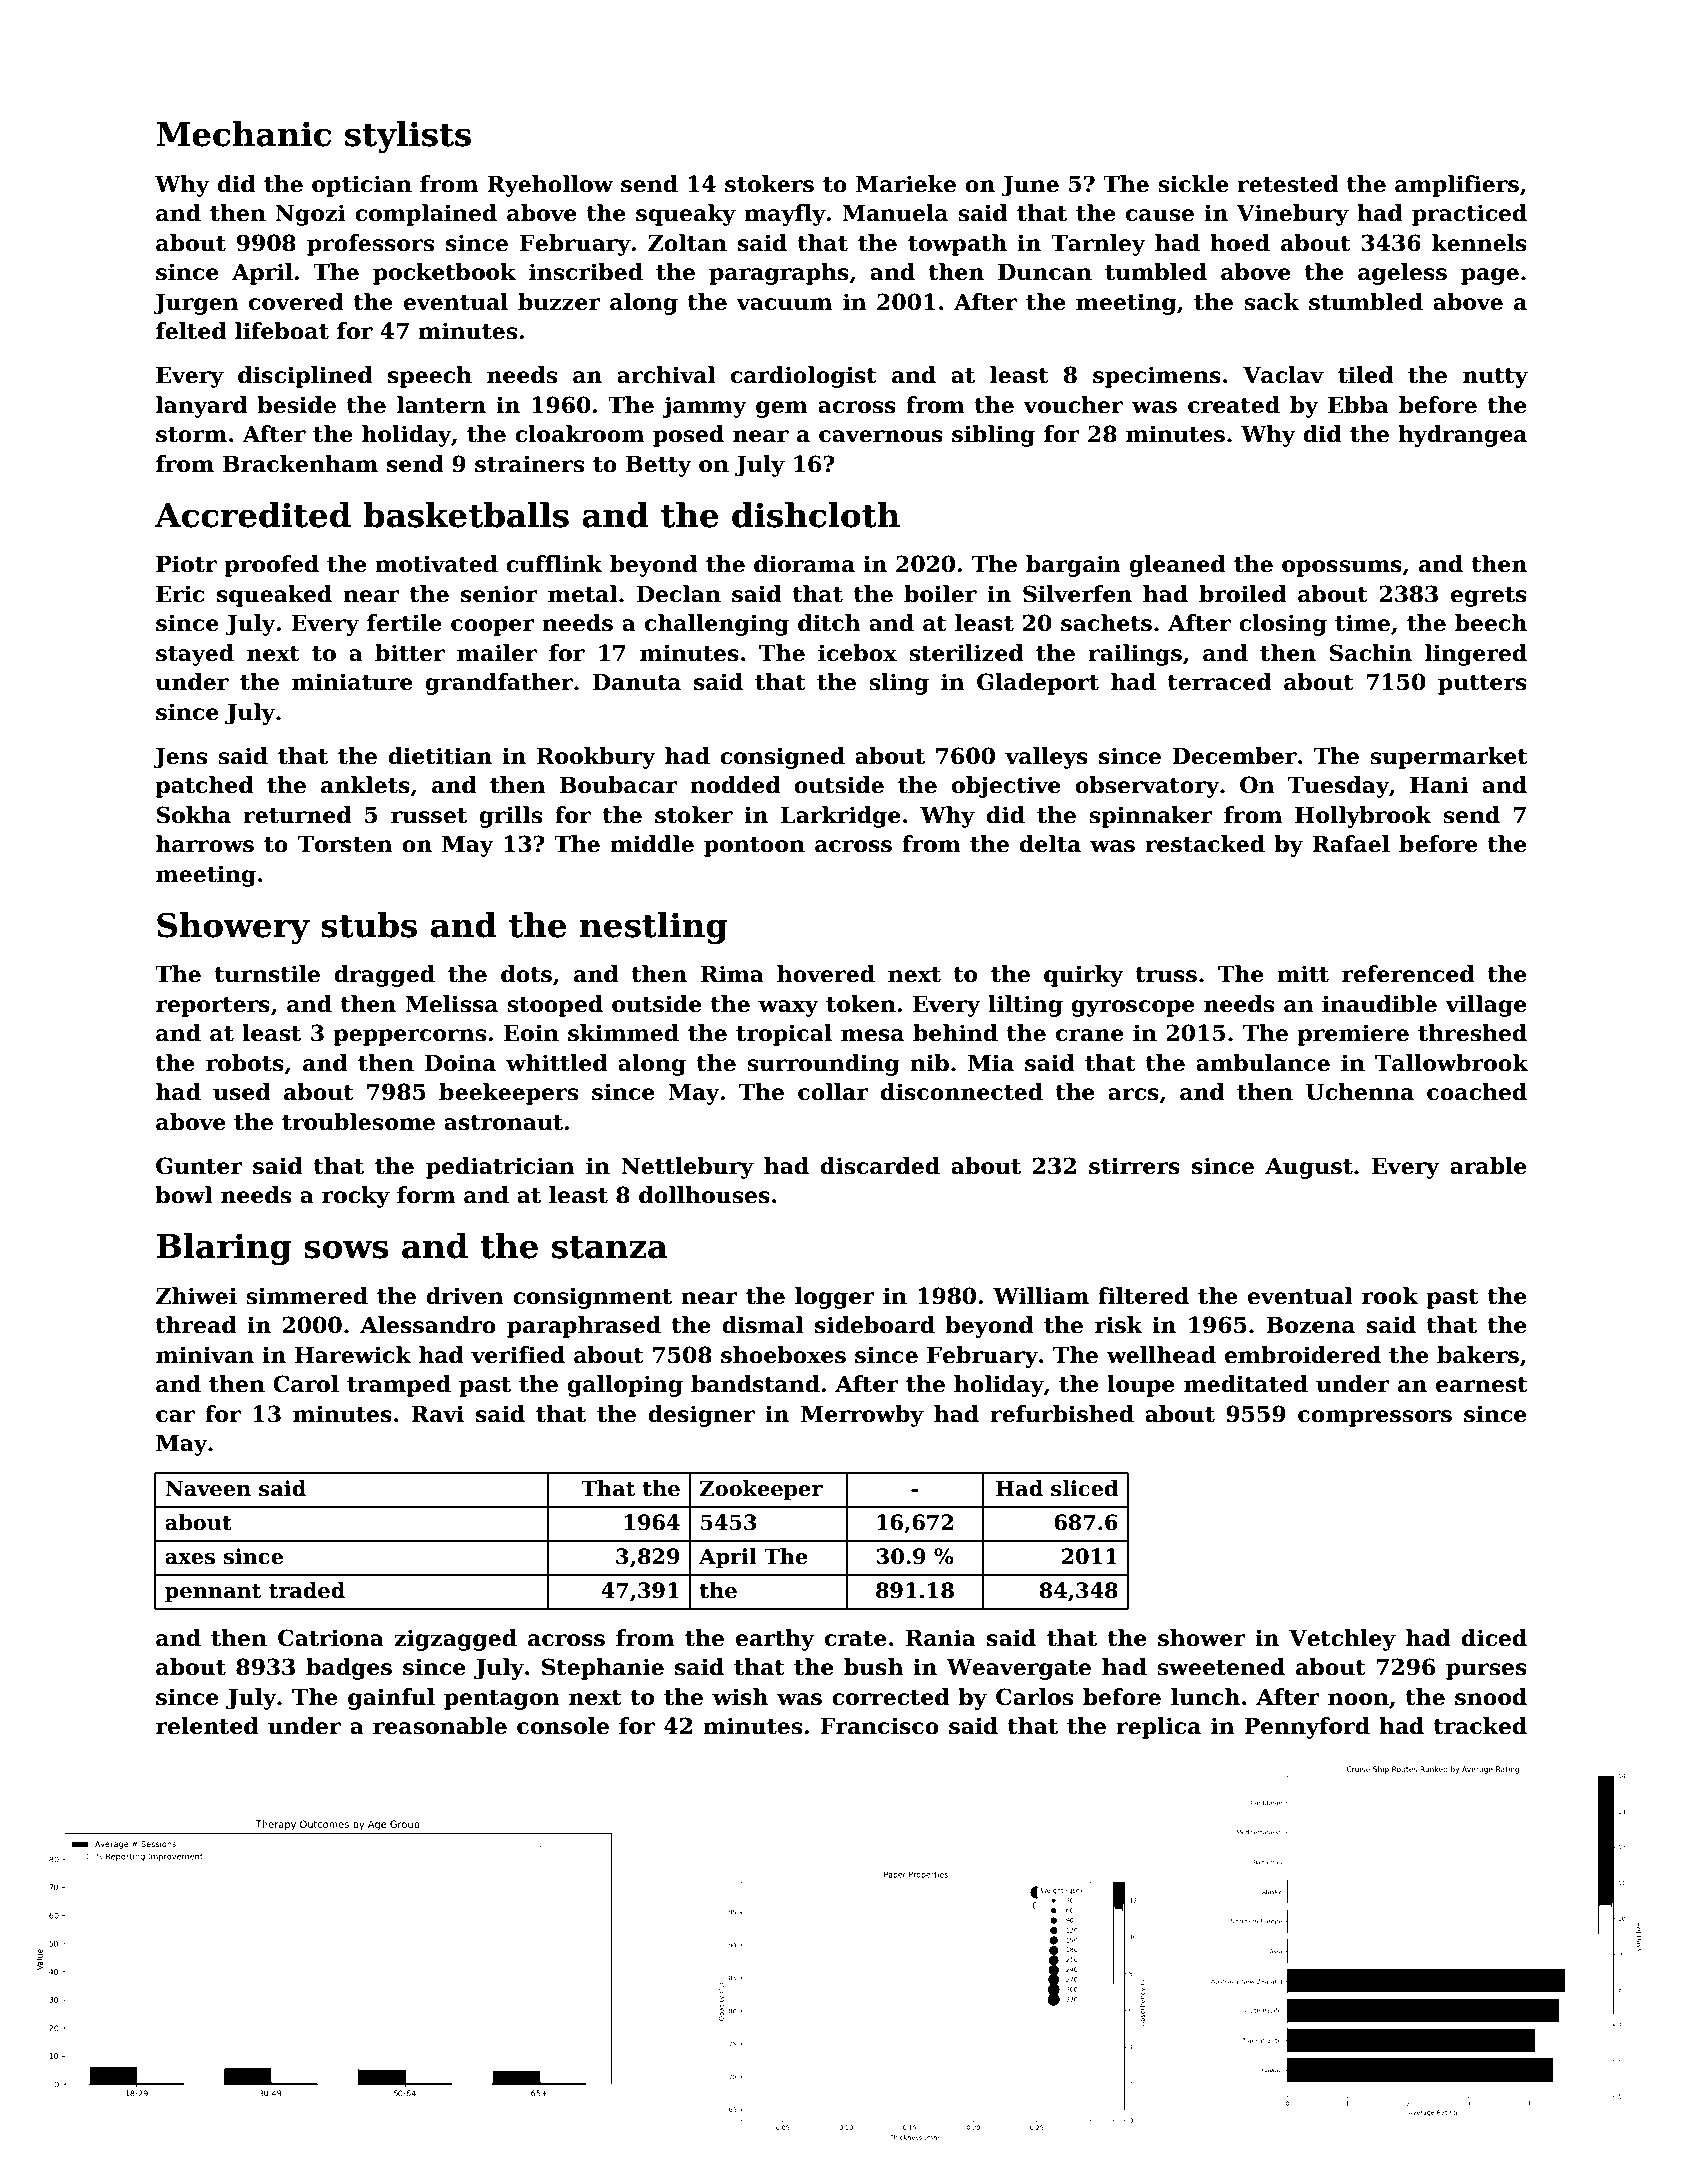 Image resolution: width=1683 pixels, height=2178 pixels. I want to click on stylists, so click(408, 137).
